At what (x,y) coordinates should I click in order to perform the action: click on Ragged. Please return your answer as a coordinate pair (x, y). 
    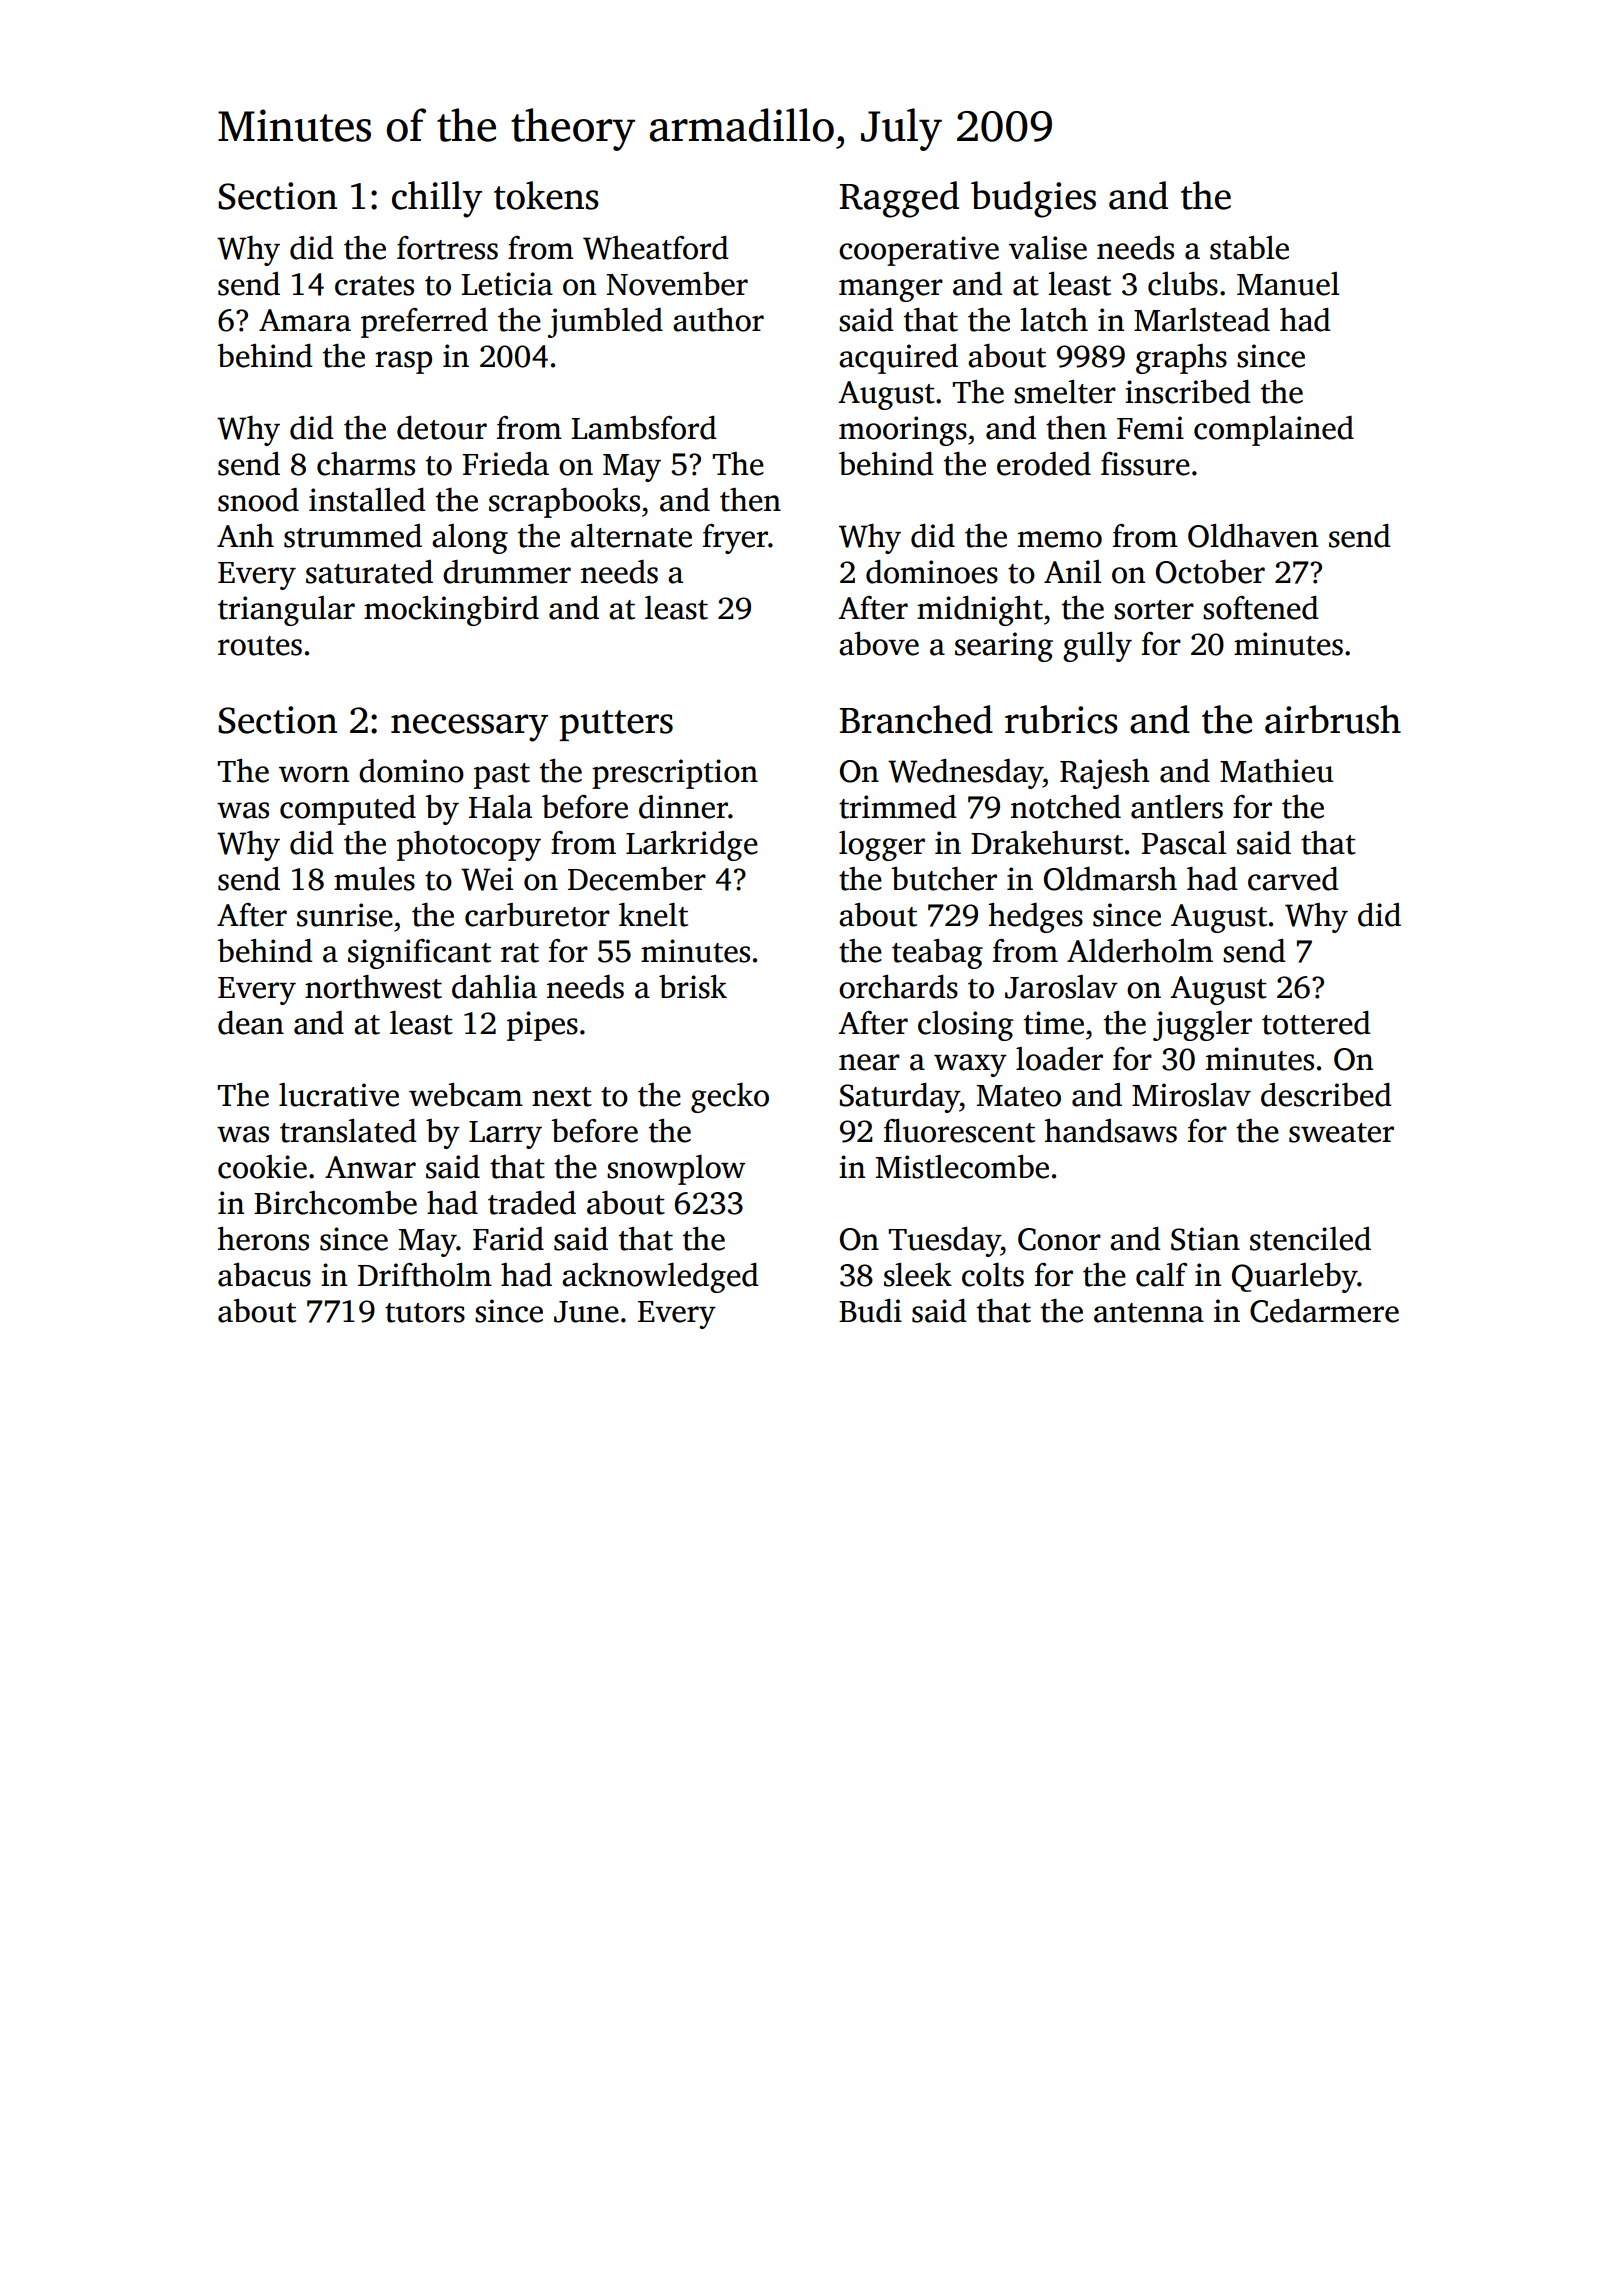
    Looking at the image, I should click on (899, 199).
